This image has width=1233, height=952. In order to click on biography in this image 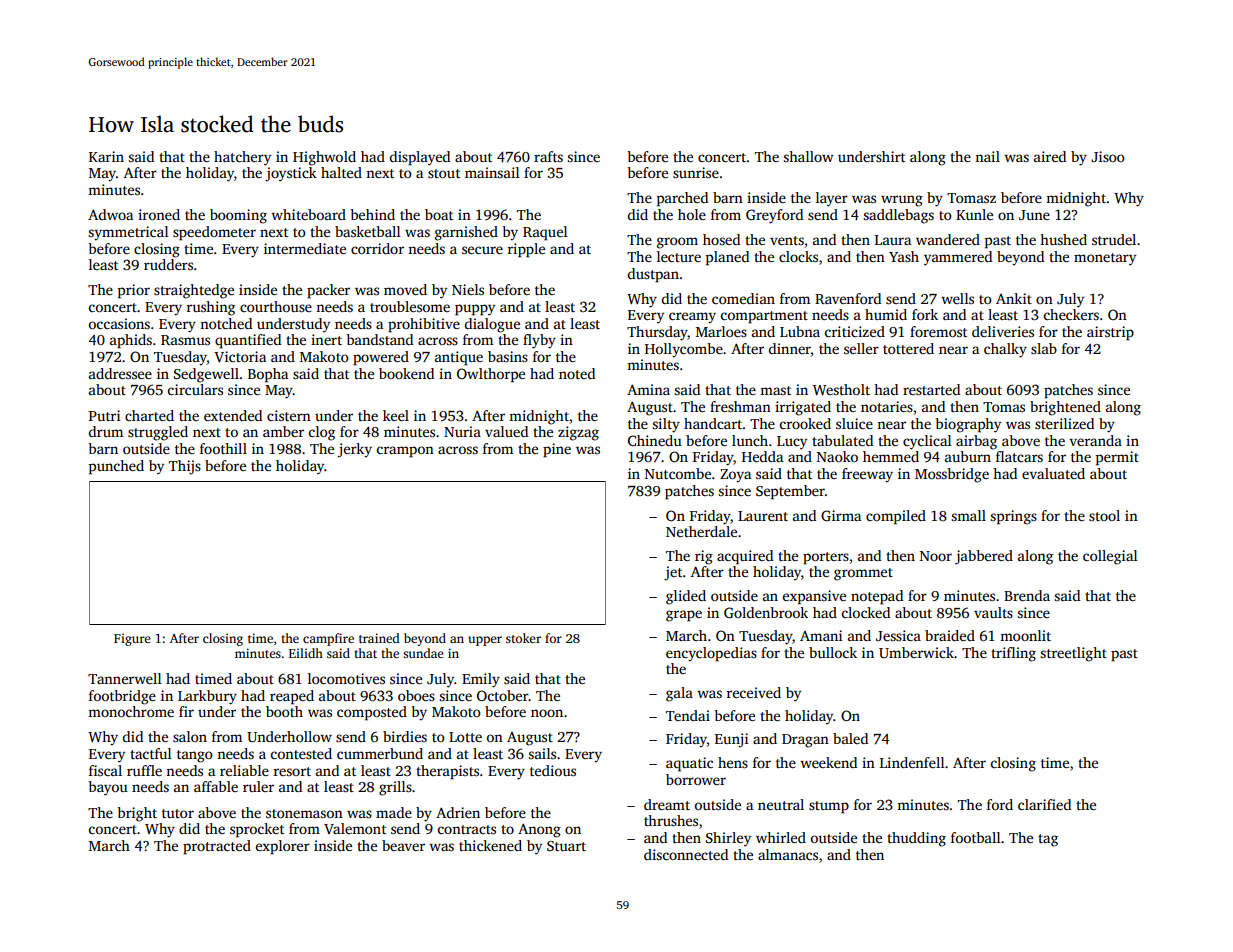, I will do `click(968, 425)`.
